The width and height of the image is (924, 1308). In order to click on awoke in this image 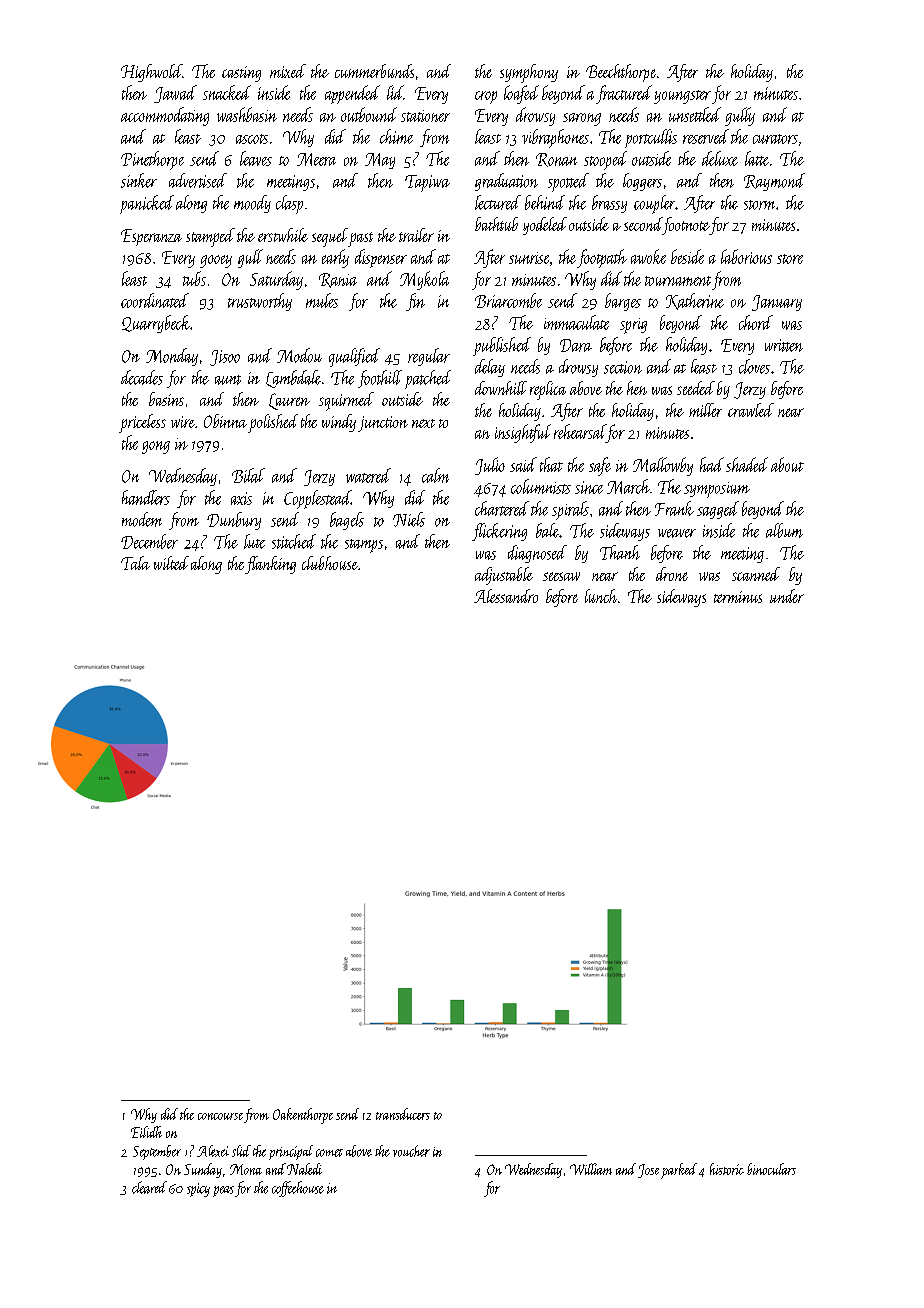, I will do `click(648, 256)`.
